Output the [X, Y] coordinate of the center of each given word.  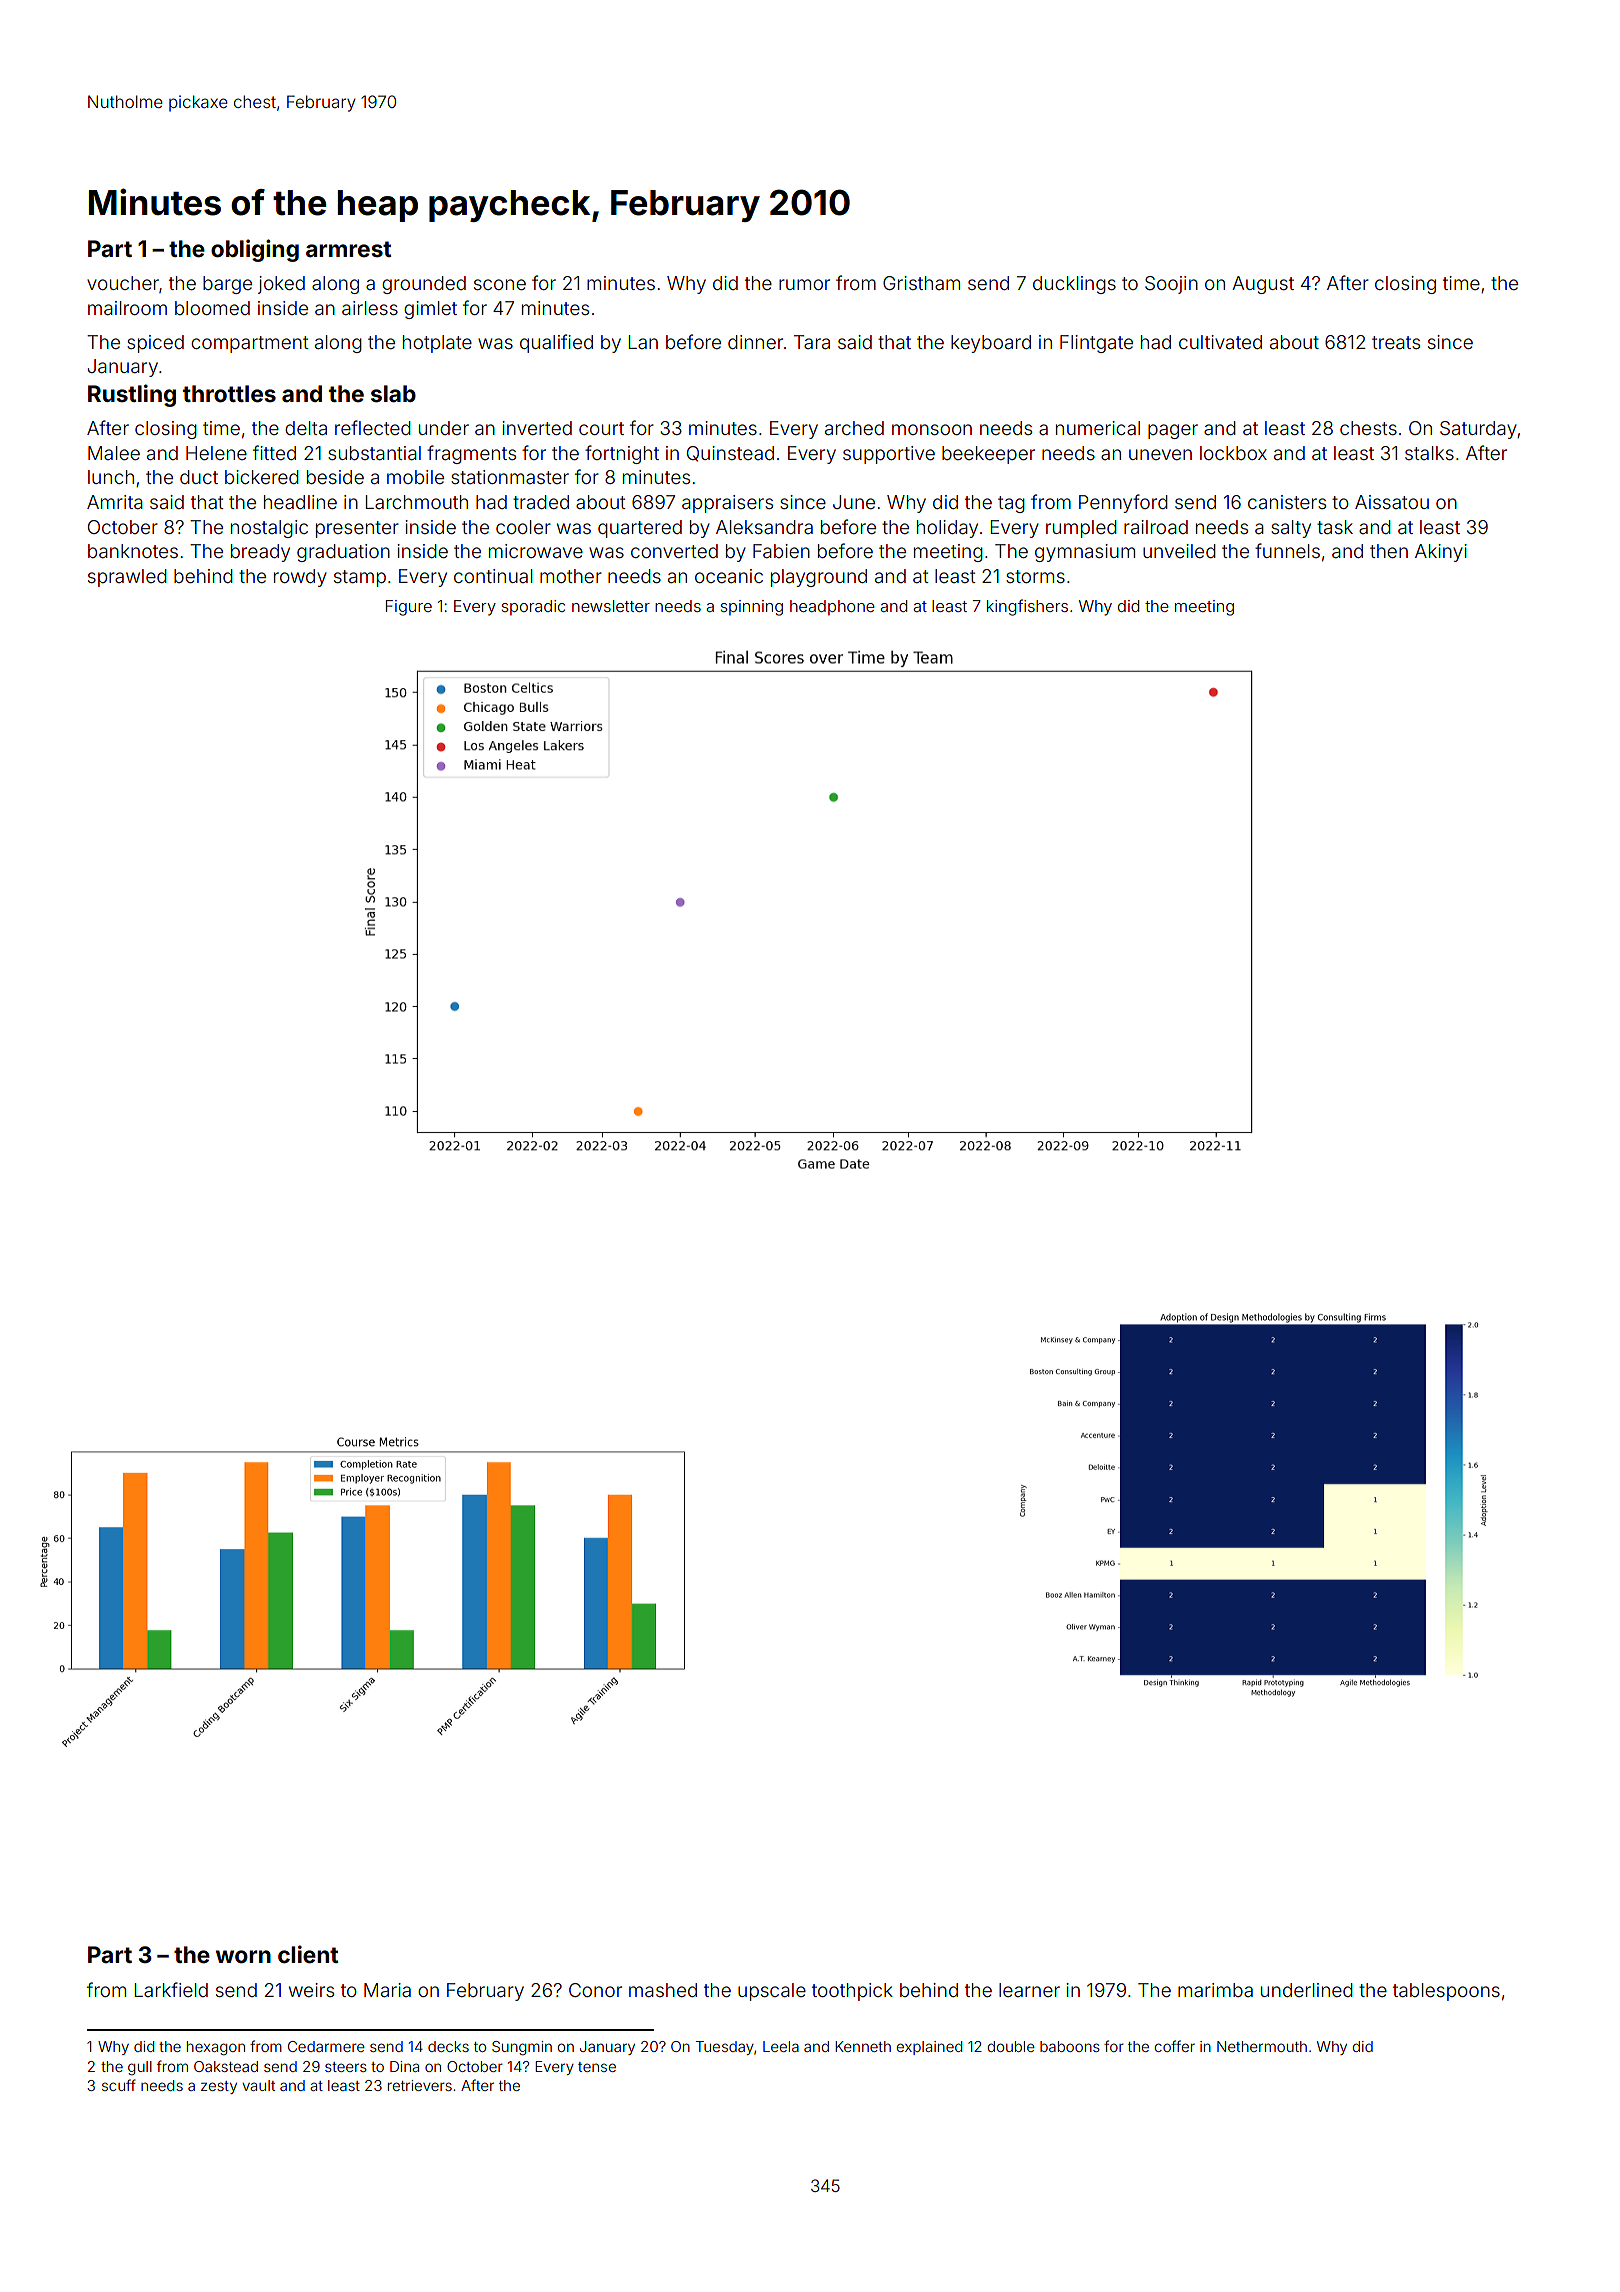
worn [243, 1957]
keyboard [991, 344]
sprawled [127, 578]
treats [1396, 342]
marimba [1215, 1990]
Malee [114, 453]
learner [1029, 1990]
